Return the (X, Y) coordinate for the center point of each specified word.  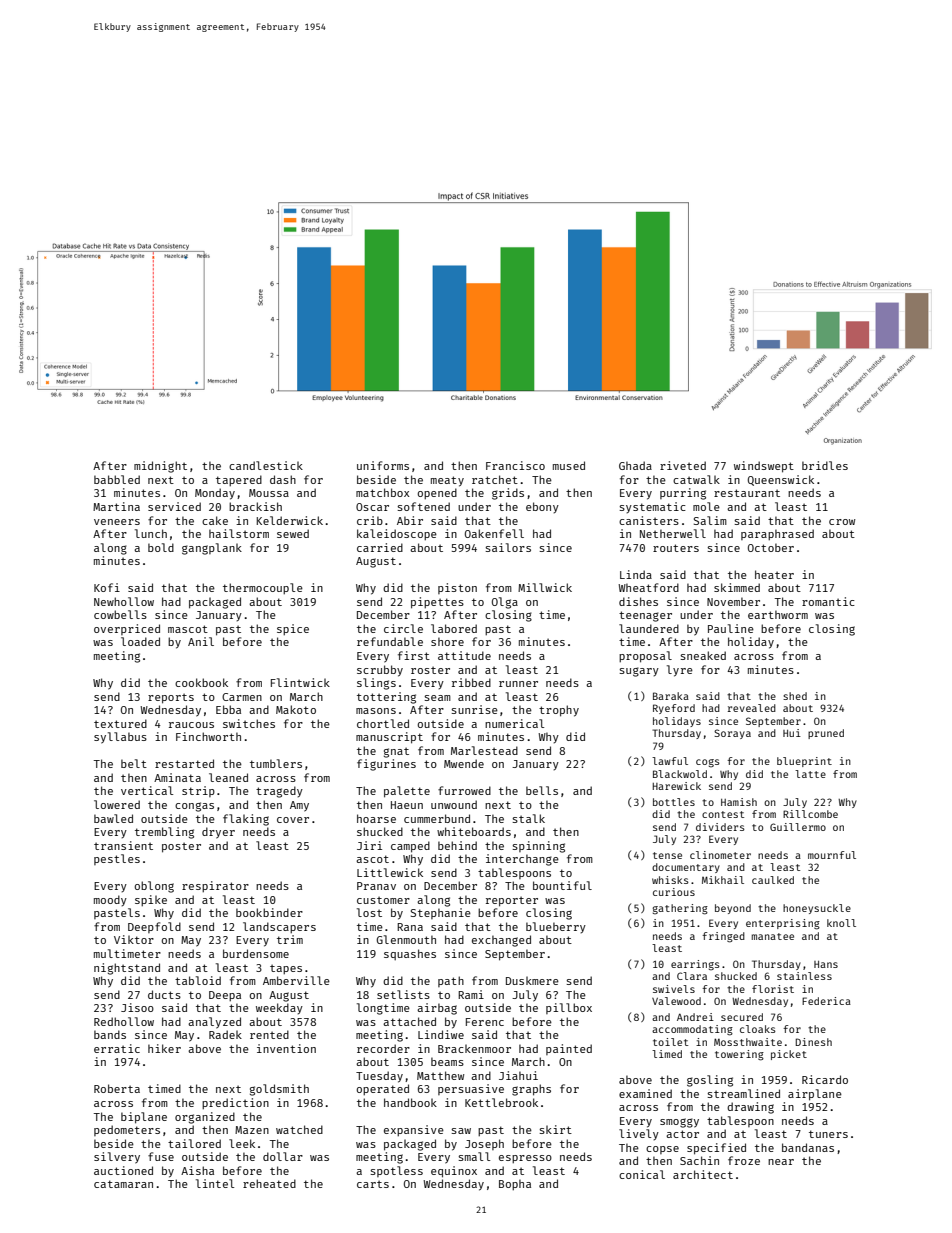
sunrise (474, 709)
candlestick (266, 465)
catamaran (123, 1184)
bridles (825, 465)
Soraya (732, 734)
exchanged (501, 941)
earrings (695, 965)
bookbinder (269, 912)
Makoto (296, 709)
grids (508, 494)
